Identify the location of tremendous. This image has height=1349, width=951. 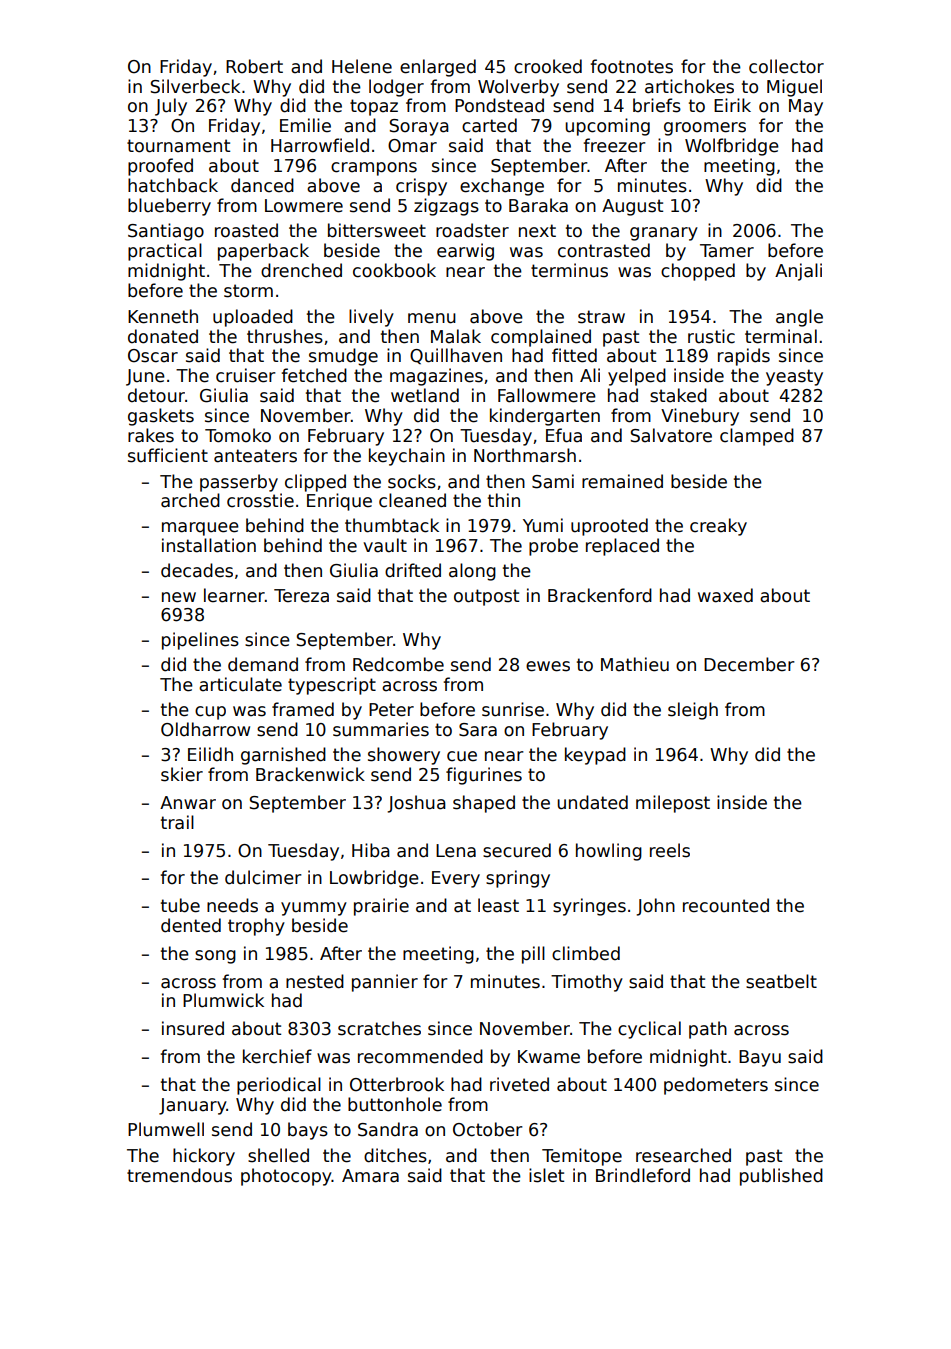
(179, 1175).
